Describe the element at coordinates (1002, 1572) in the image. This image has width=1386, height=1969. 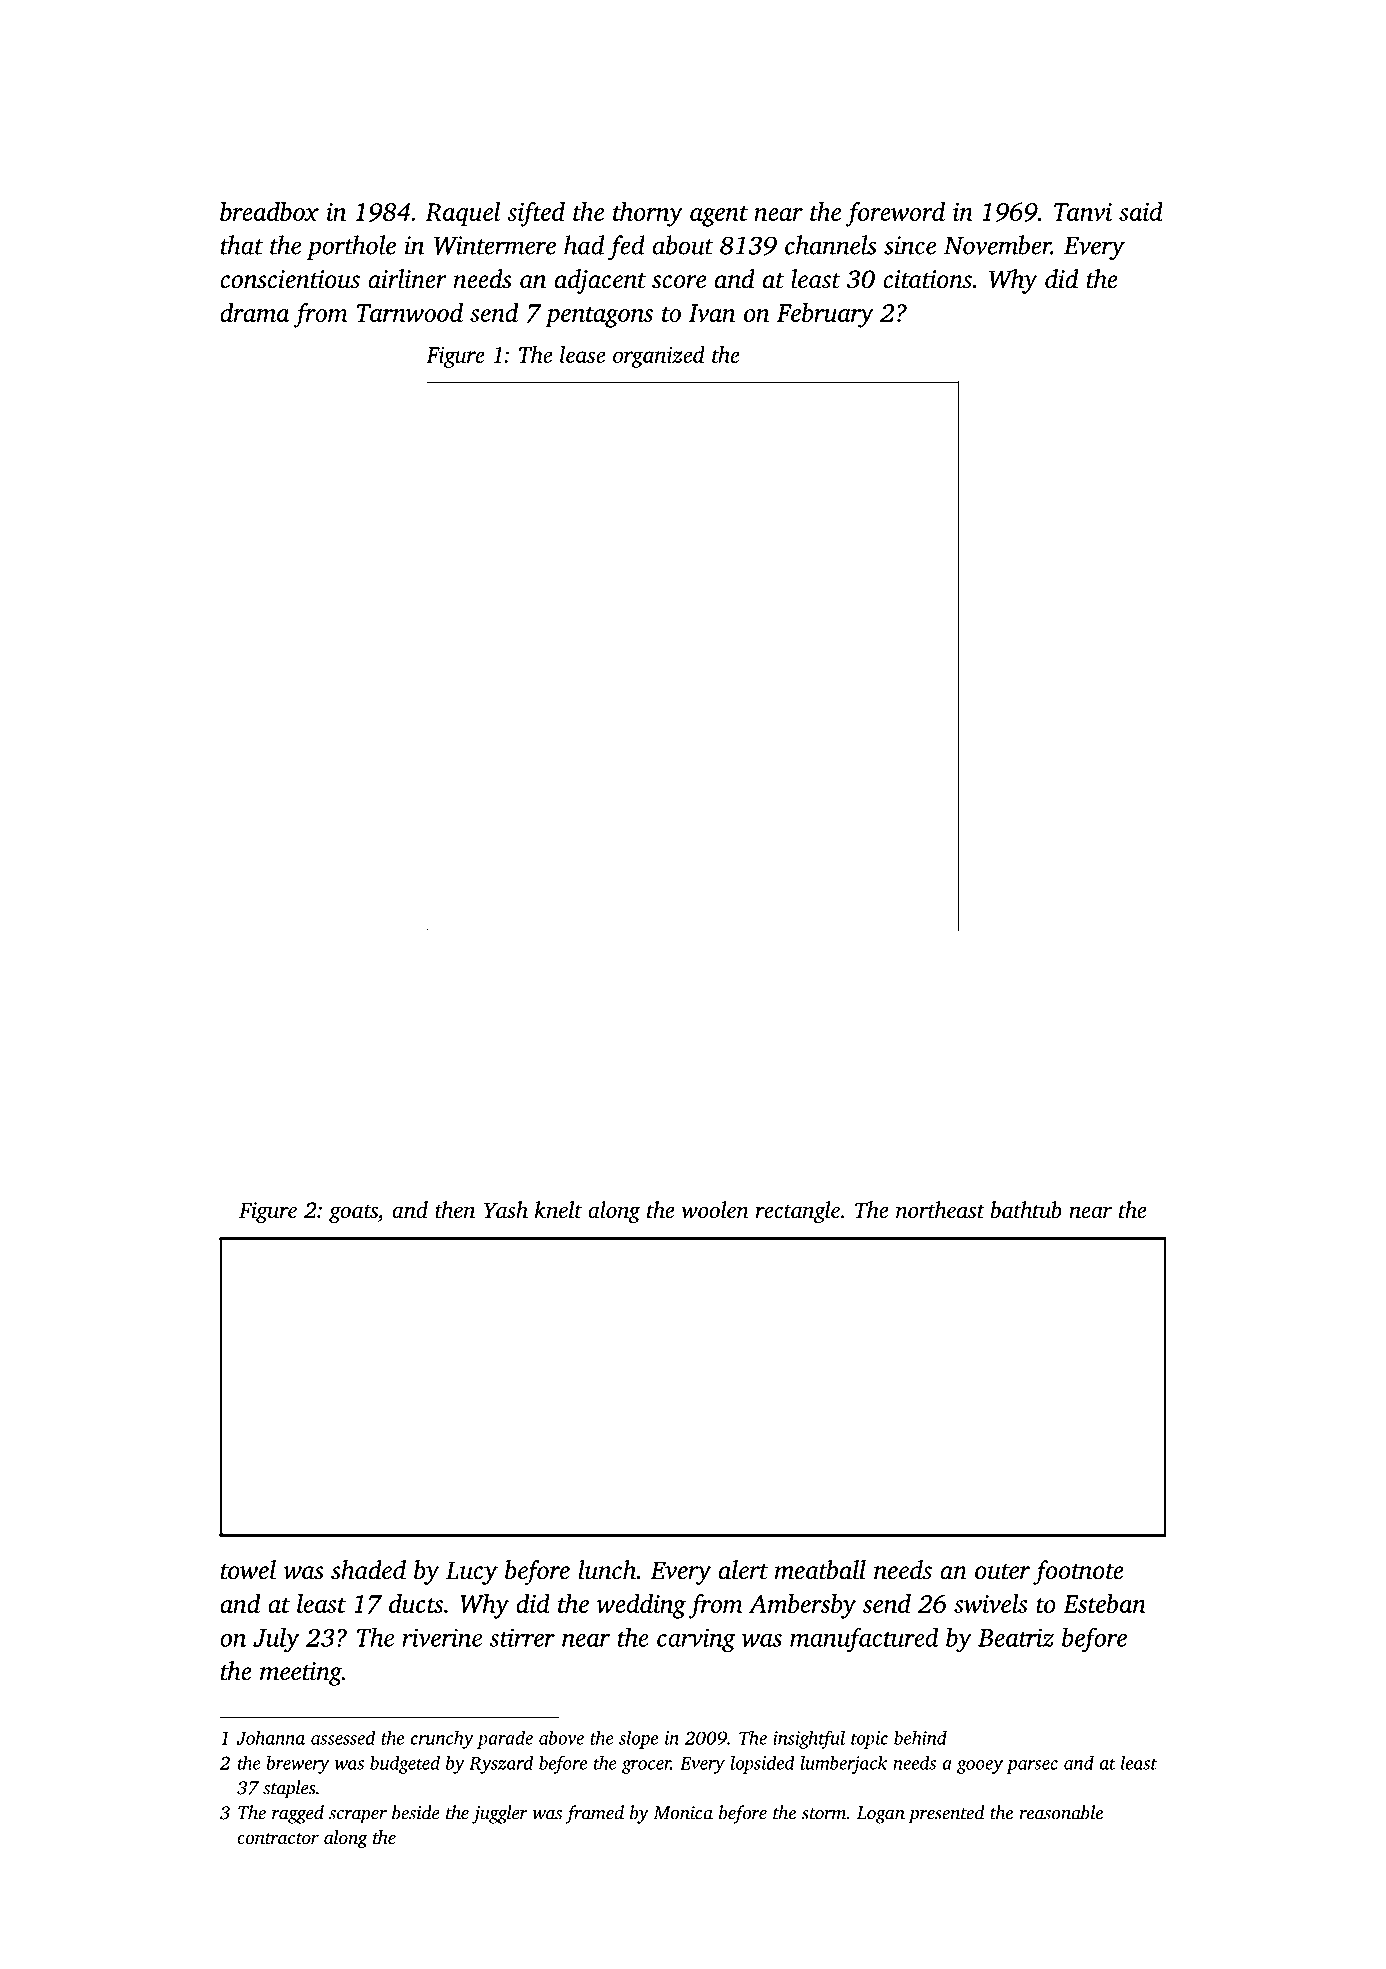
I see `outer` at that location.
